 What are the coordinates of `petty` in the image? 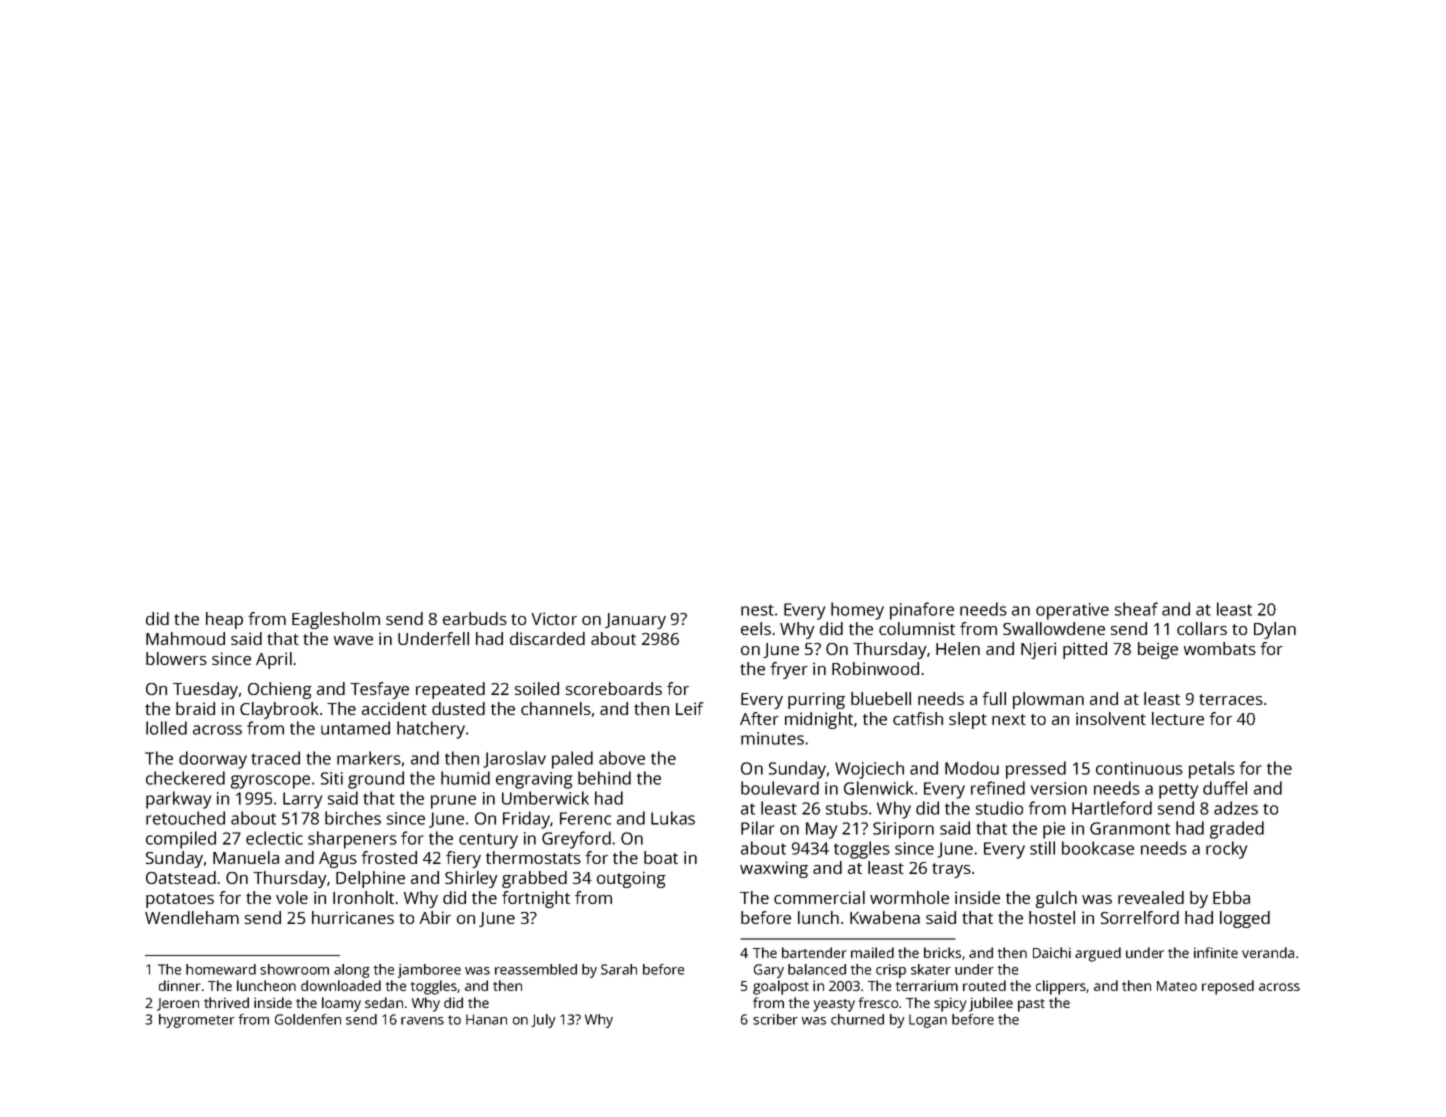 It's located at (1178, 791).
